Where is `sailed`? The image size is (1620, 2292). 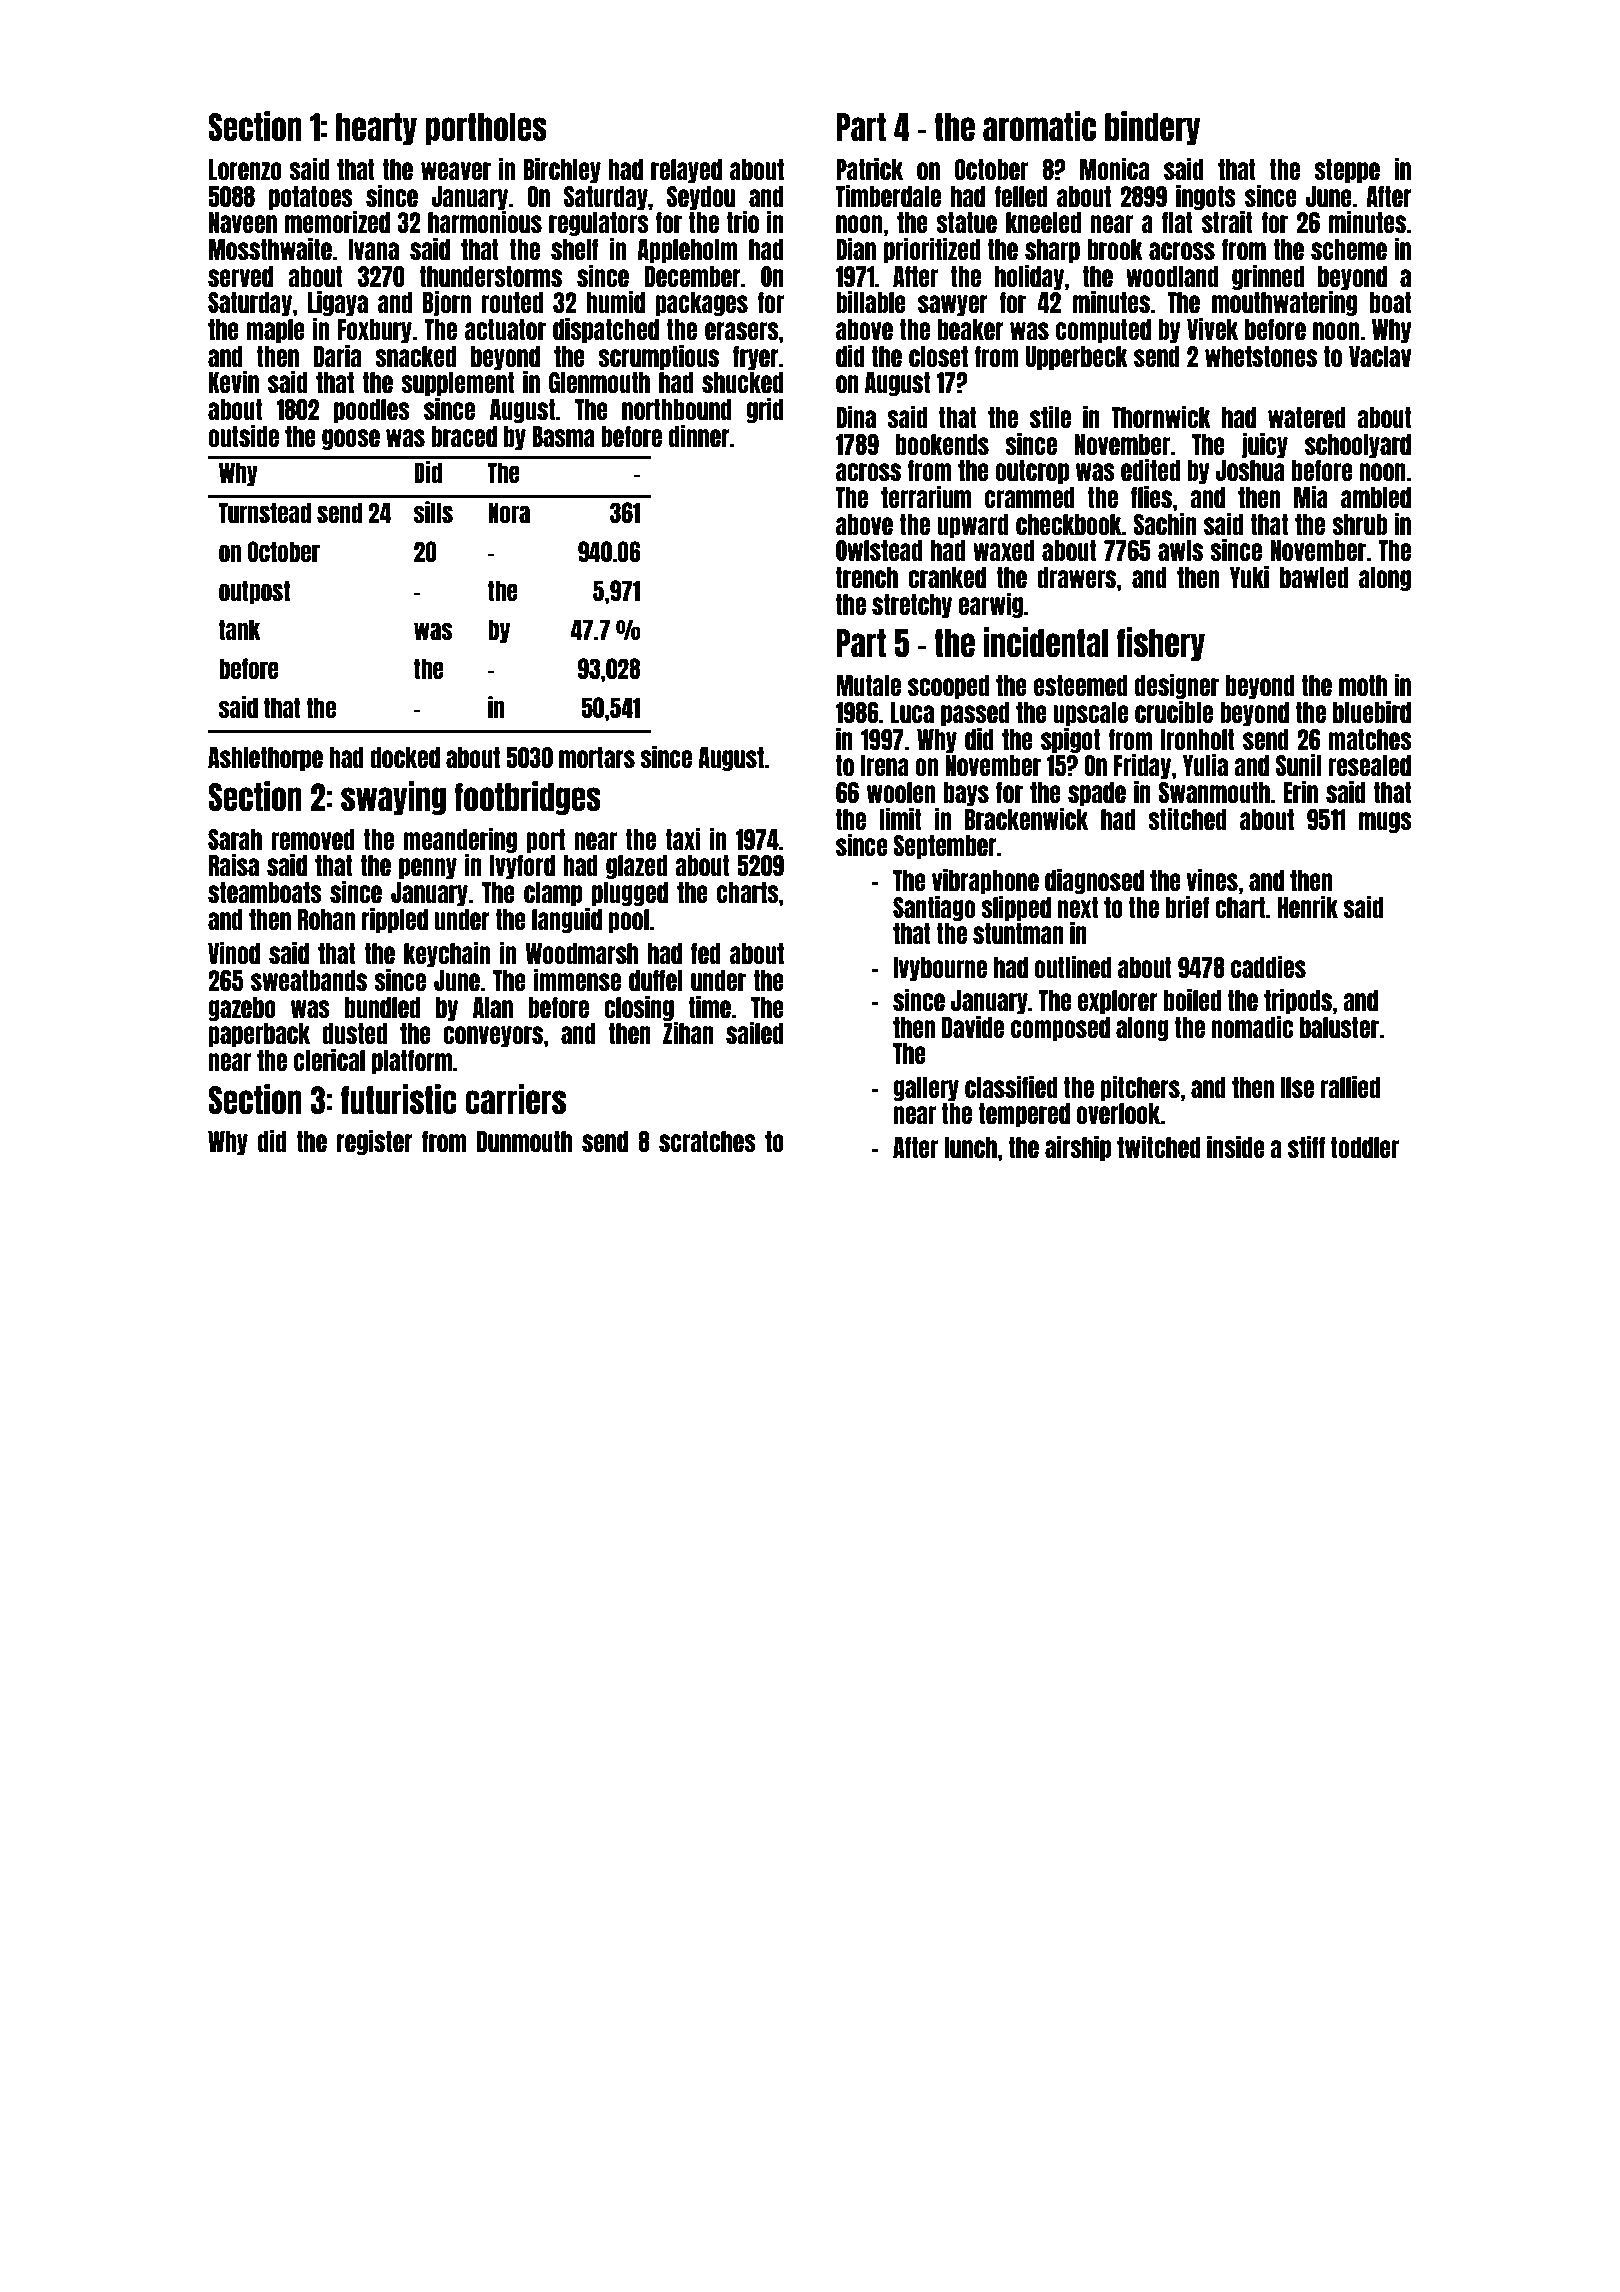
sailed is located at coordinates (755, 1032).
